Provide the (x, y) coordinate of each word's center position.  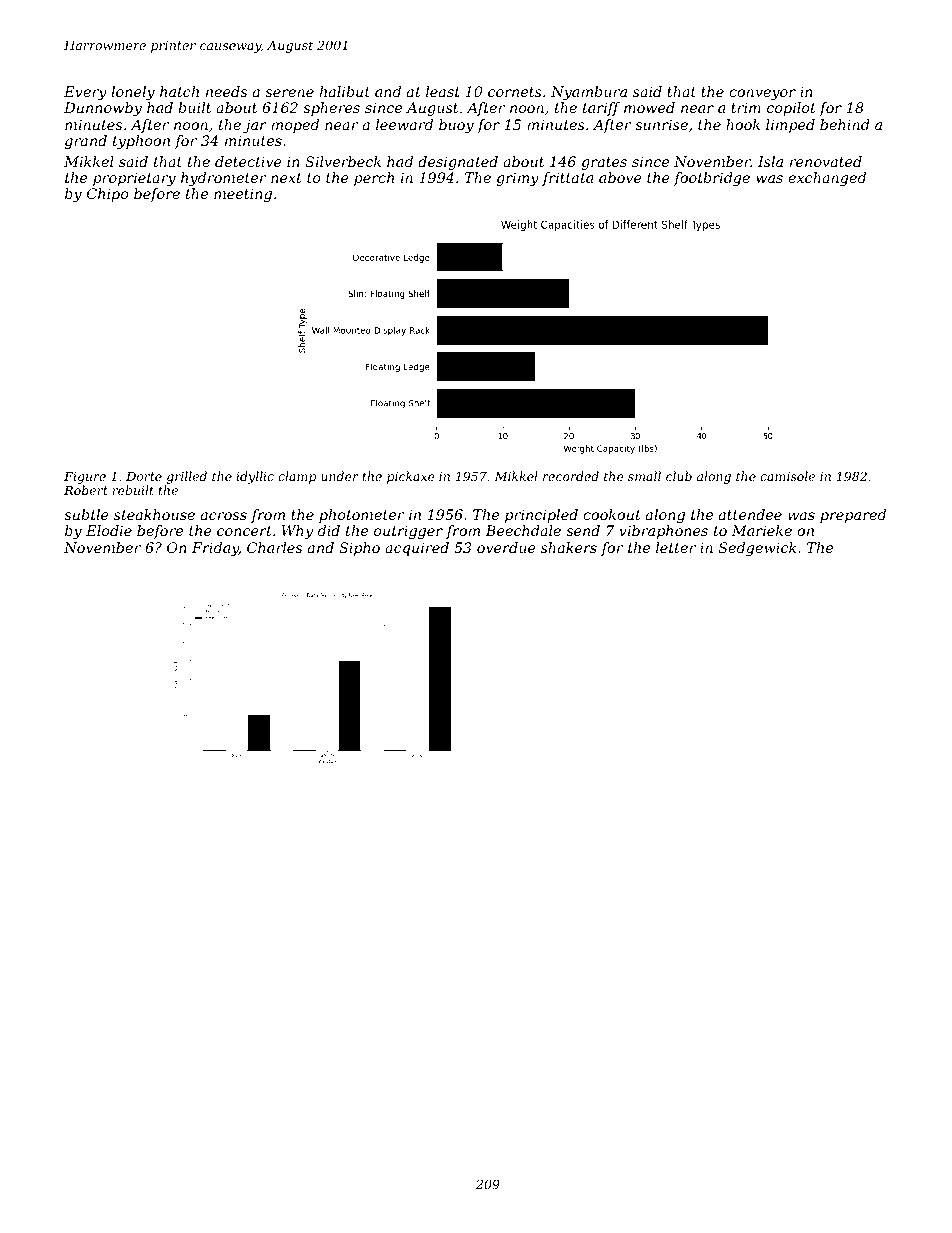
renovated (826, 161)
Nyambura (589, 93)
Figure (85, 478)
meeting (243, 195)
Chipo (108, 195)
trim (746, 107)
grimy (517, 179)
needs (226, 91)
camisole (787, 476)
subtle (86, 514)
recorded (571, 476)
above (620, 177)
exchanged (827, 179)
